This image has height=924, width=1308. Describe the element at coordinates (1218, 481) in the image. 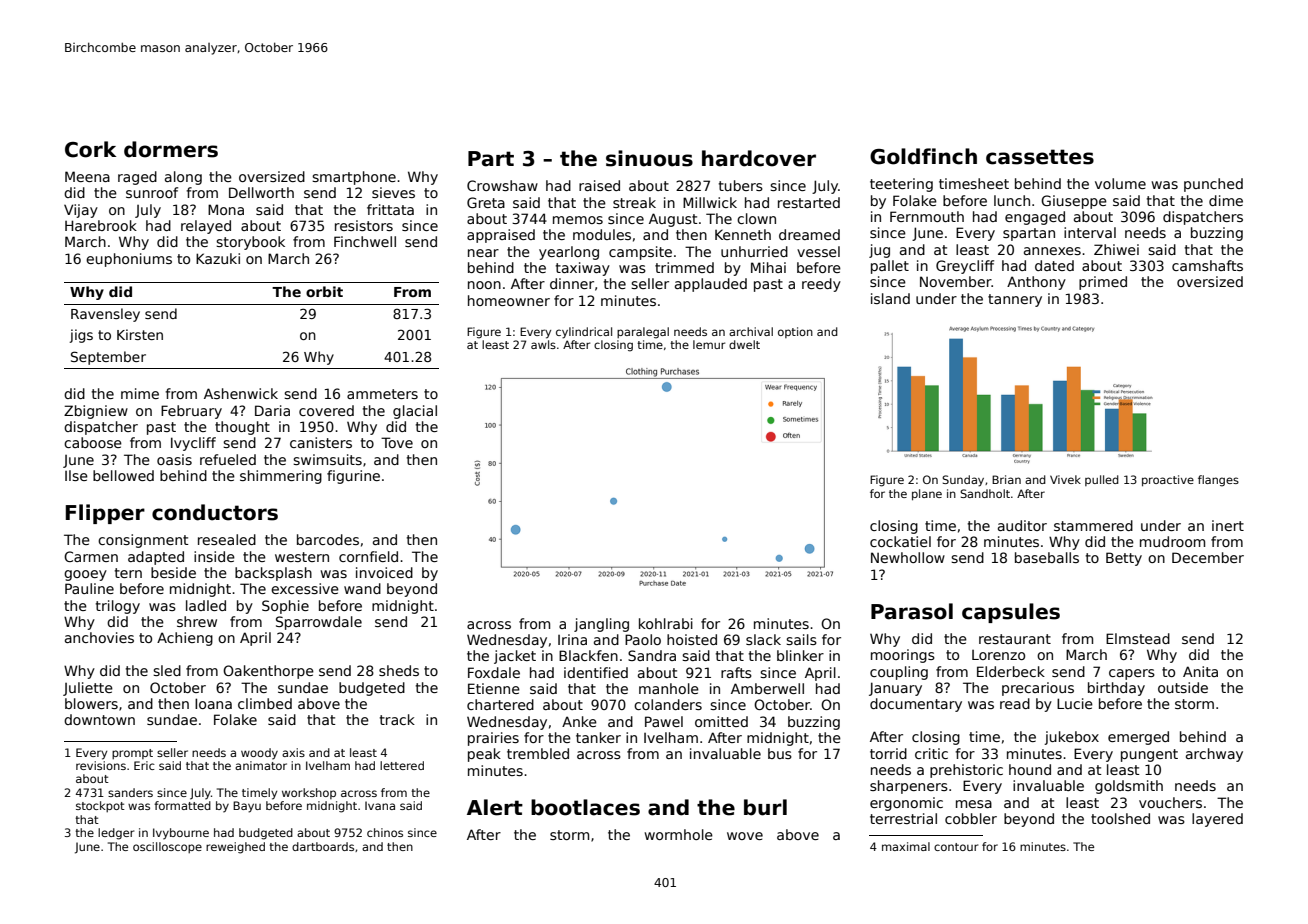

I see `flanges` at that location.
